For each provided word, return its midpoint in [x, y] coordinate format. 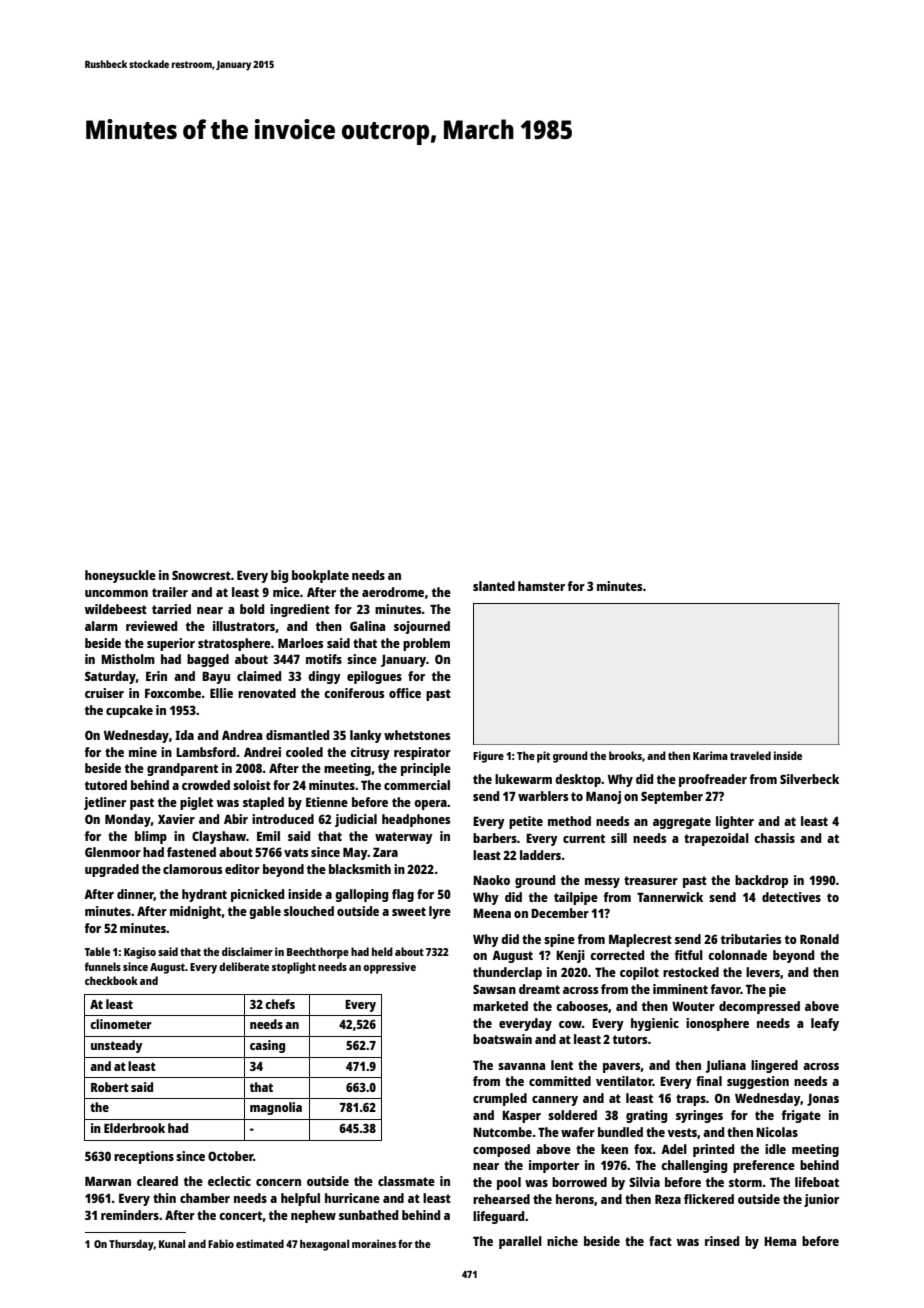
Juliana [725, 1066]
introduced [283, 819]
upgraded [112, 870]
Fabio [221, 1243]
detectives [791, 897]
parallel [520, 1242]
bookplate [320, 576]
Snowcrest [201, 575]
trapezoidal [716, 839]
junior [821, 1200]
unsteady [117, 1046]
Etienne [327, 802]
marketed [500, 1006]
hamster [541, 586]
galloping [361, 895]
